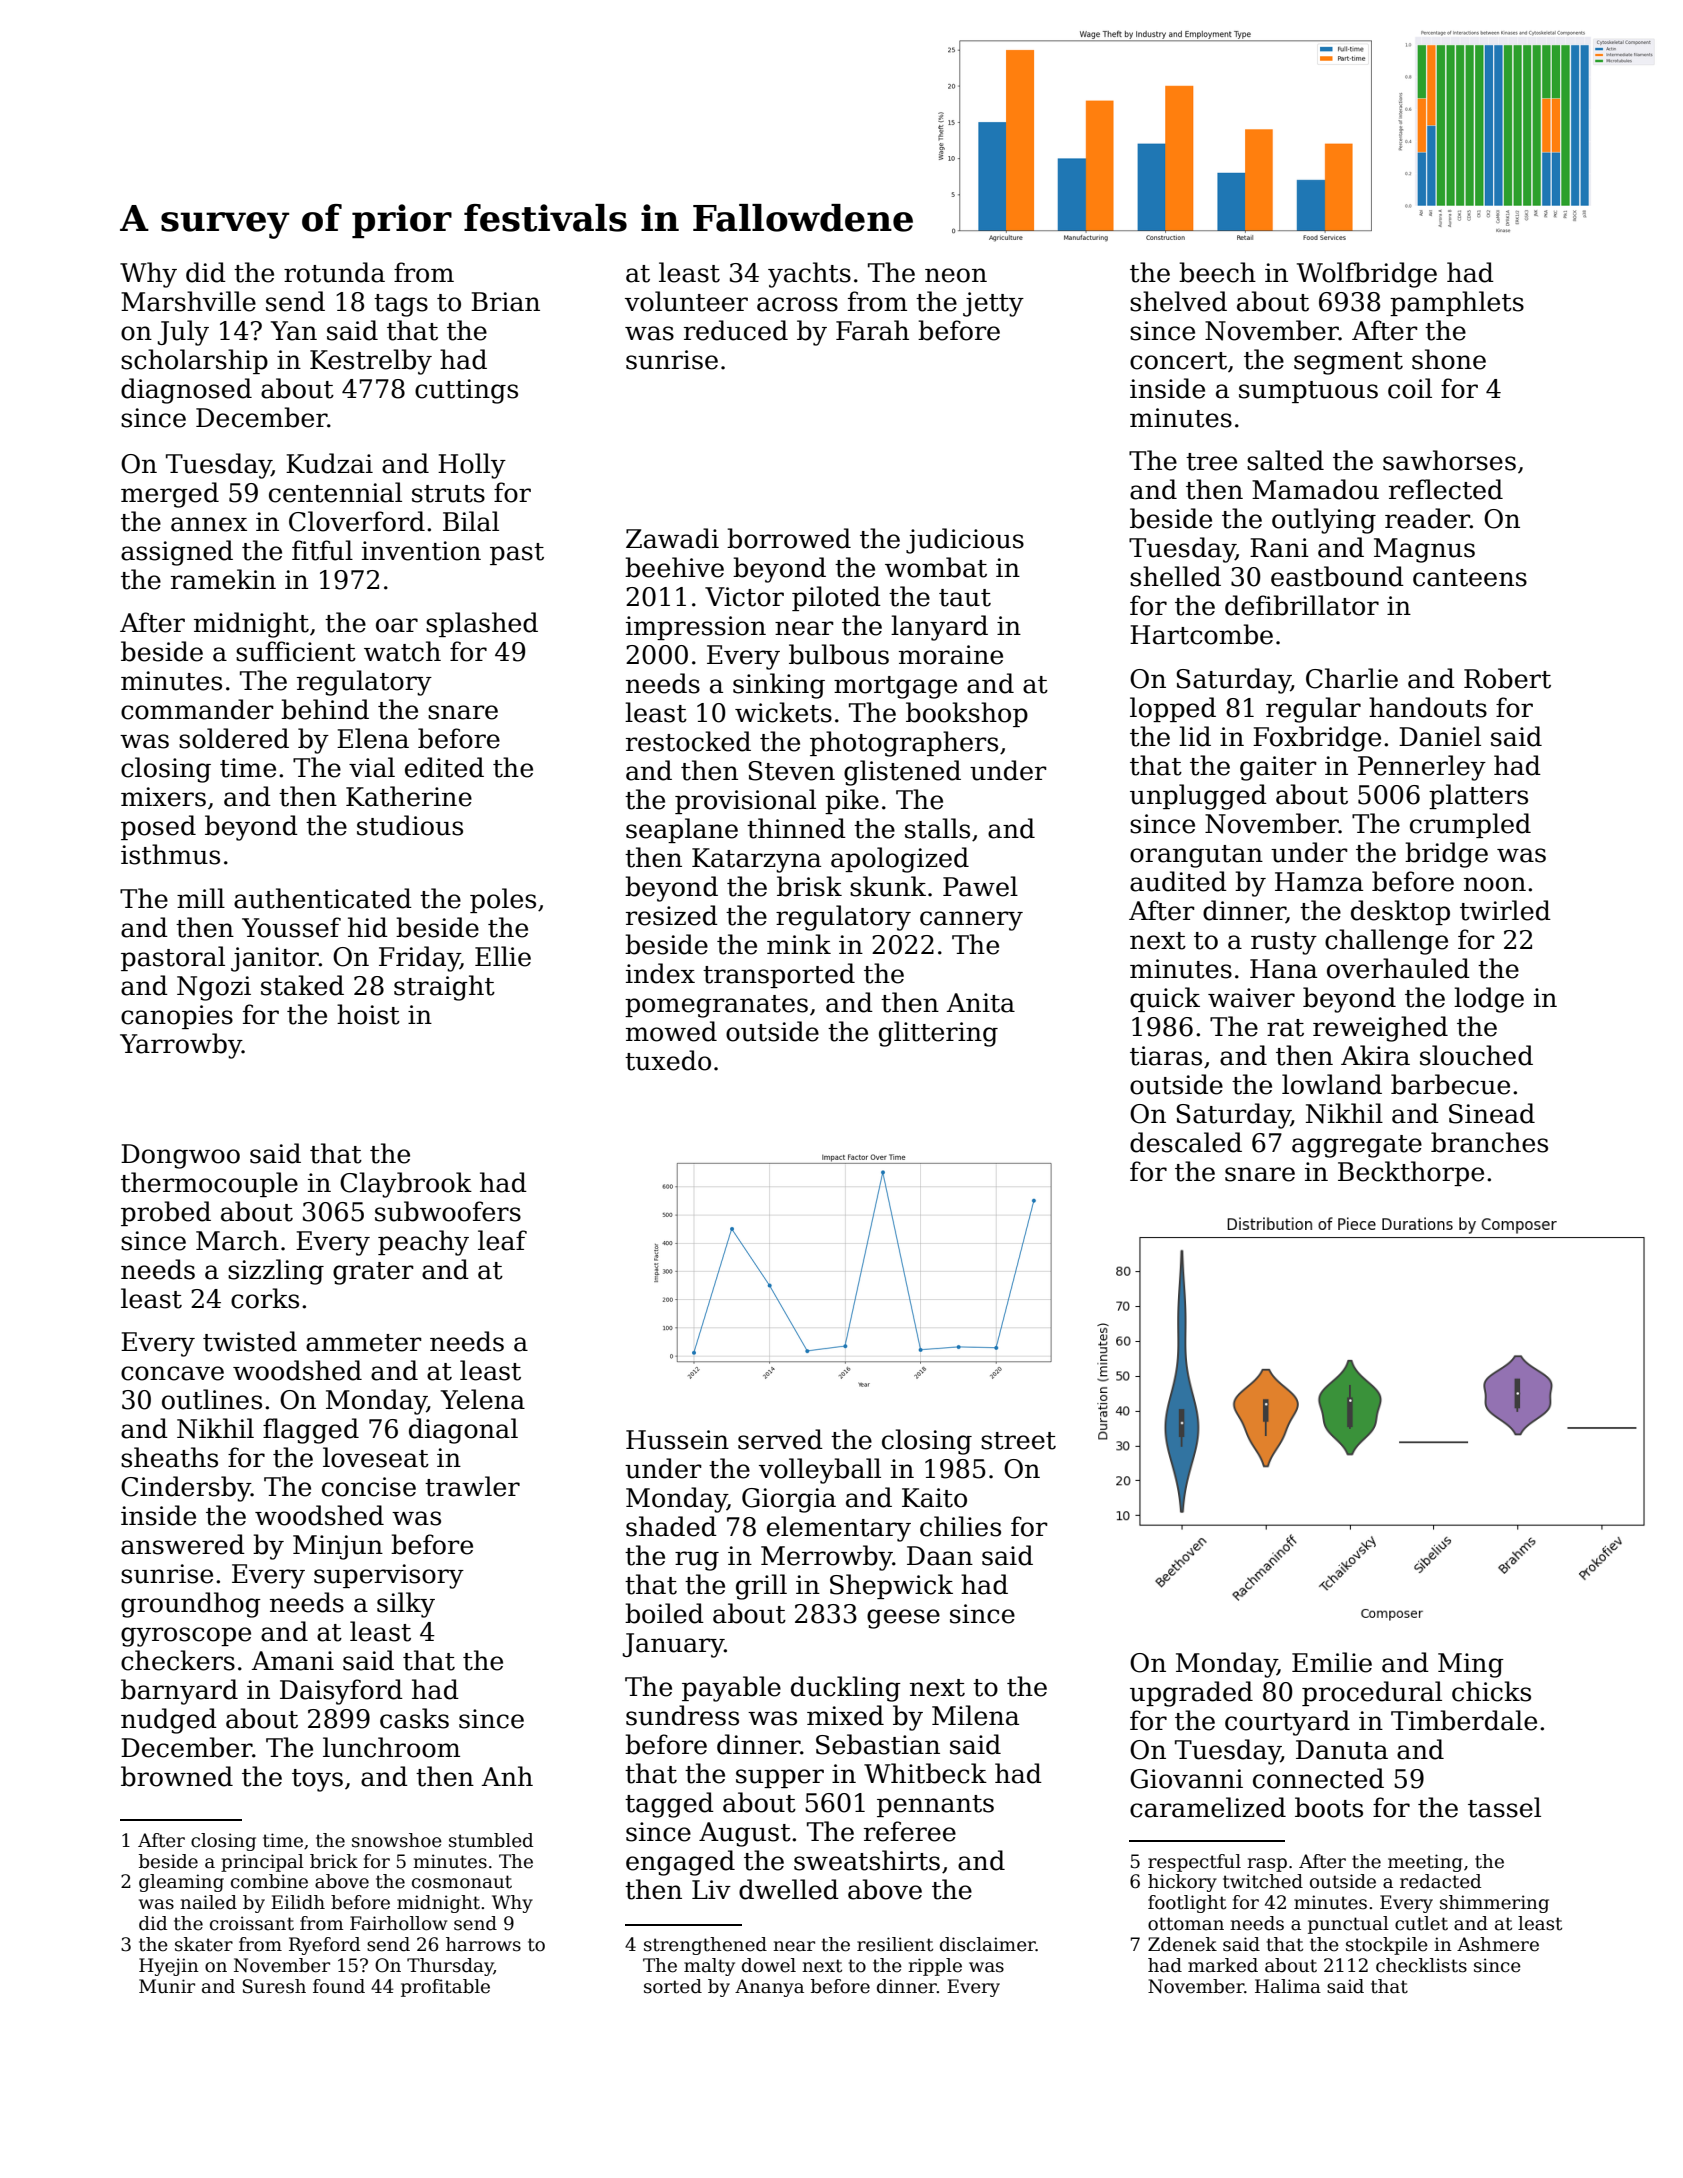 Image resolution: width=1683 pixels, height=2178 pixels. What do you see at coordinates (482, 624) in the page?
I see `splashed` at bounding box center [482, 624].
